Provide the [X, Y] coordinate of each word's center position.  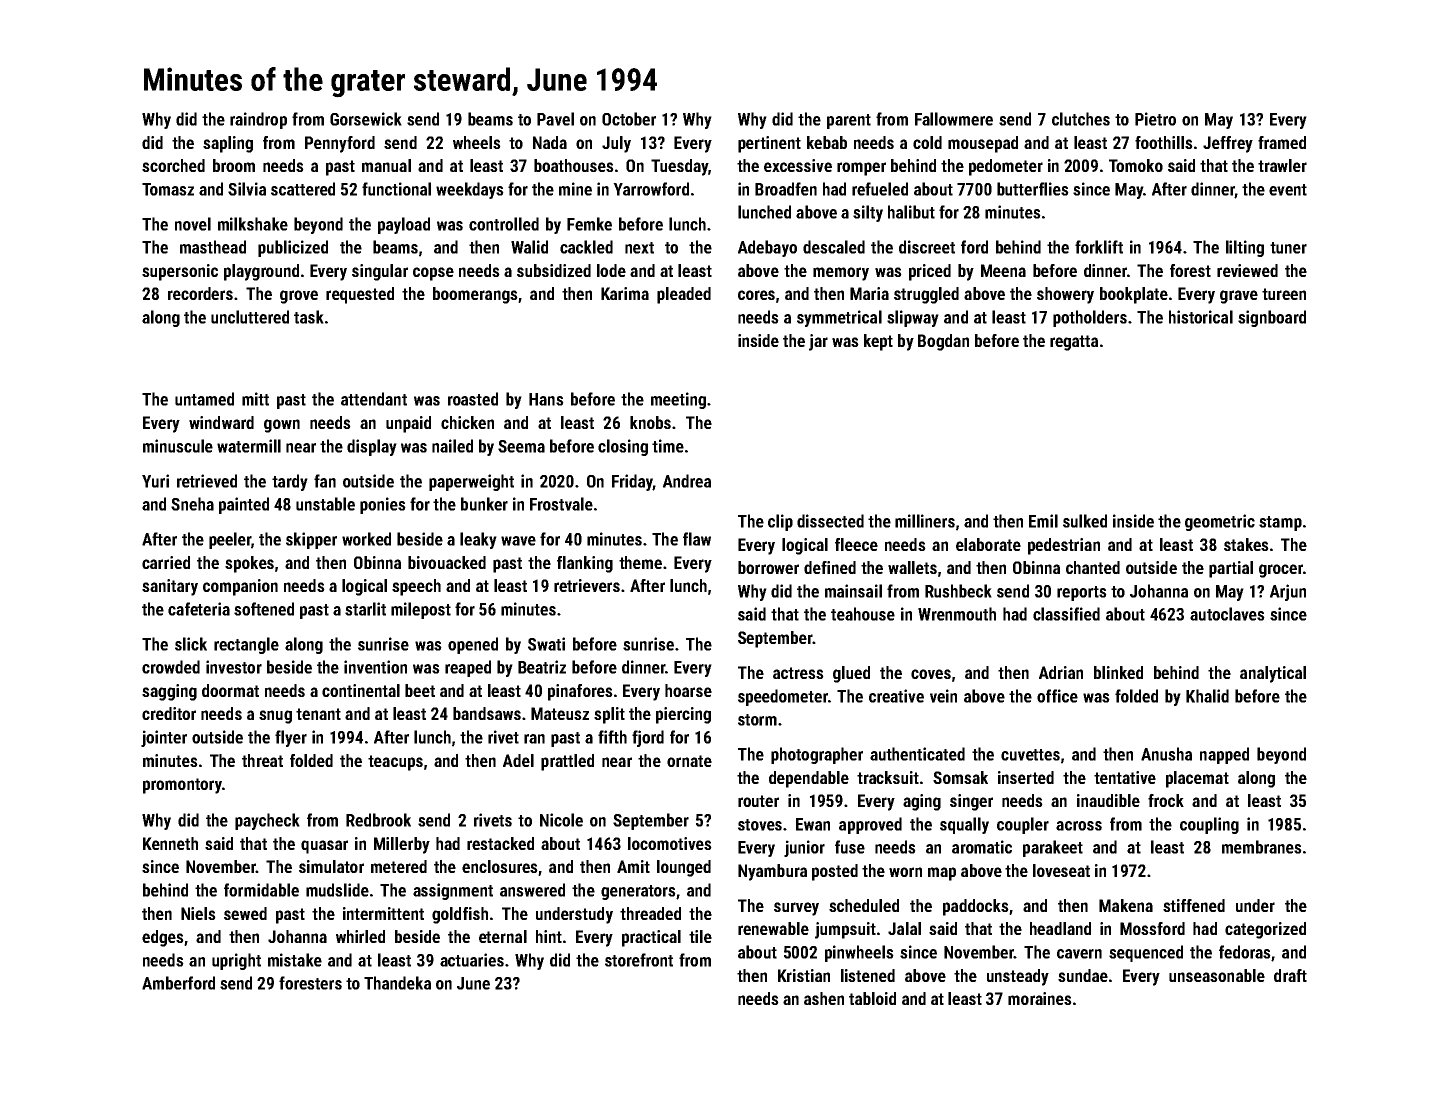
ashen [824, 998]
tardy [290, 482]
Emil [1043, 521]
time [668, 446]
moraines [1040, 998]
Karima [625, 293]
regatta [1074, 343]
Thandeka [397, 983]
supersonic [180, 272]
